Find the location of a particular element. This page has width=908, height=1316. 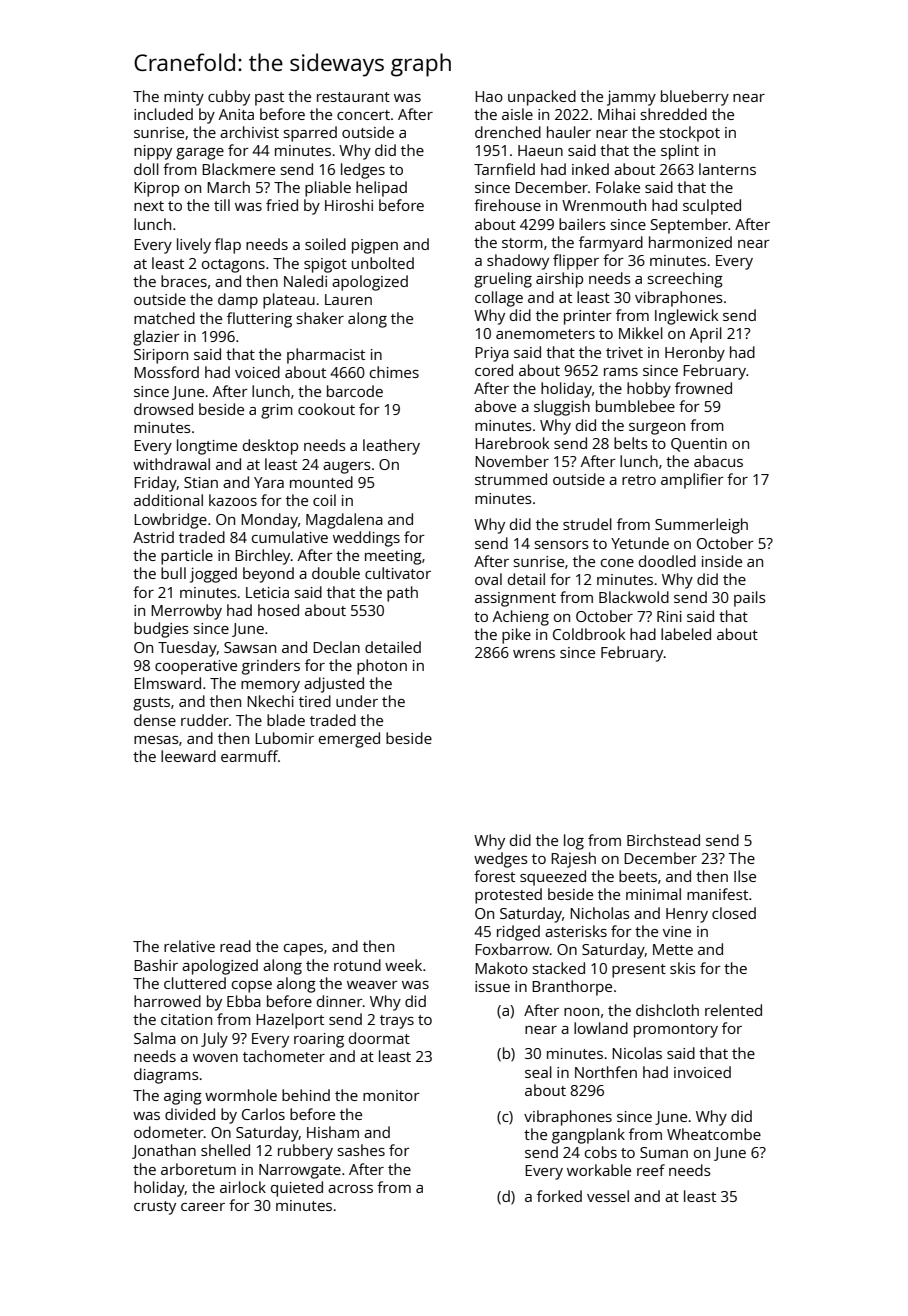

capes is located at coordinates (303, 950).
